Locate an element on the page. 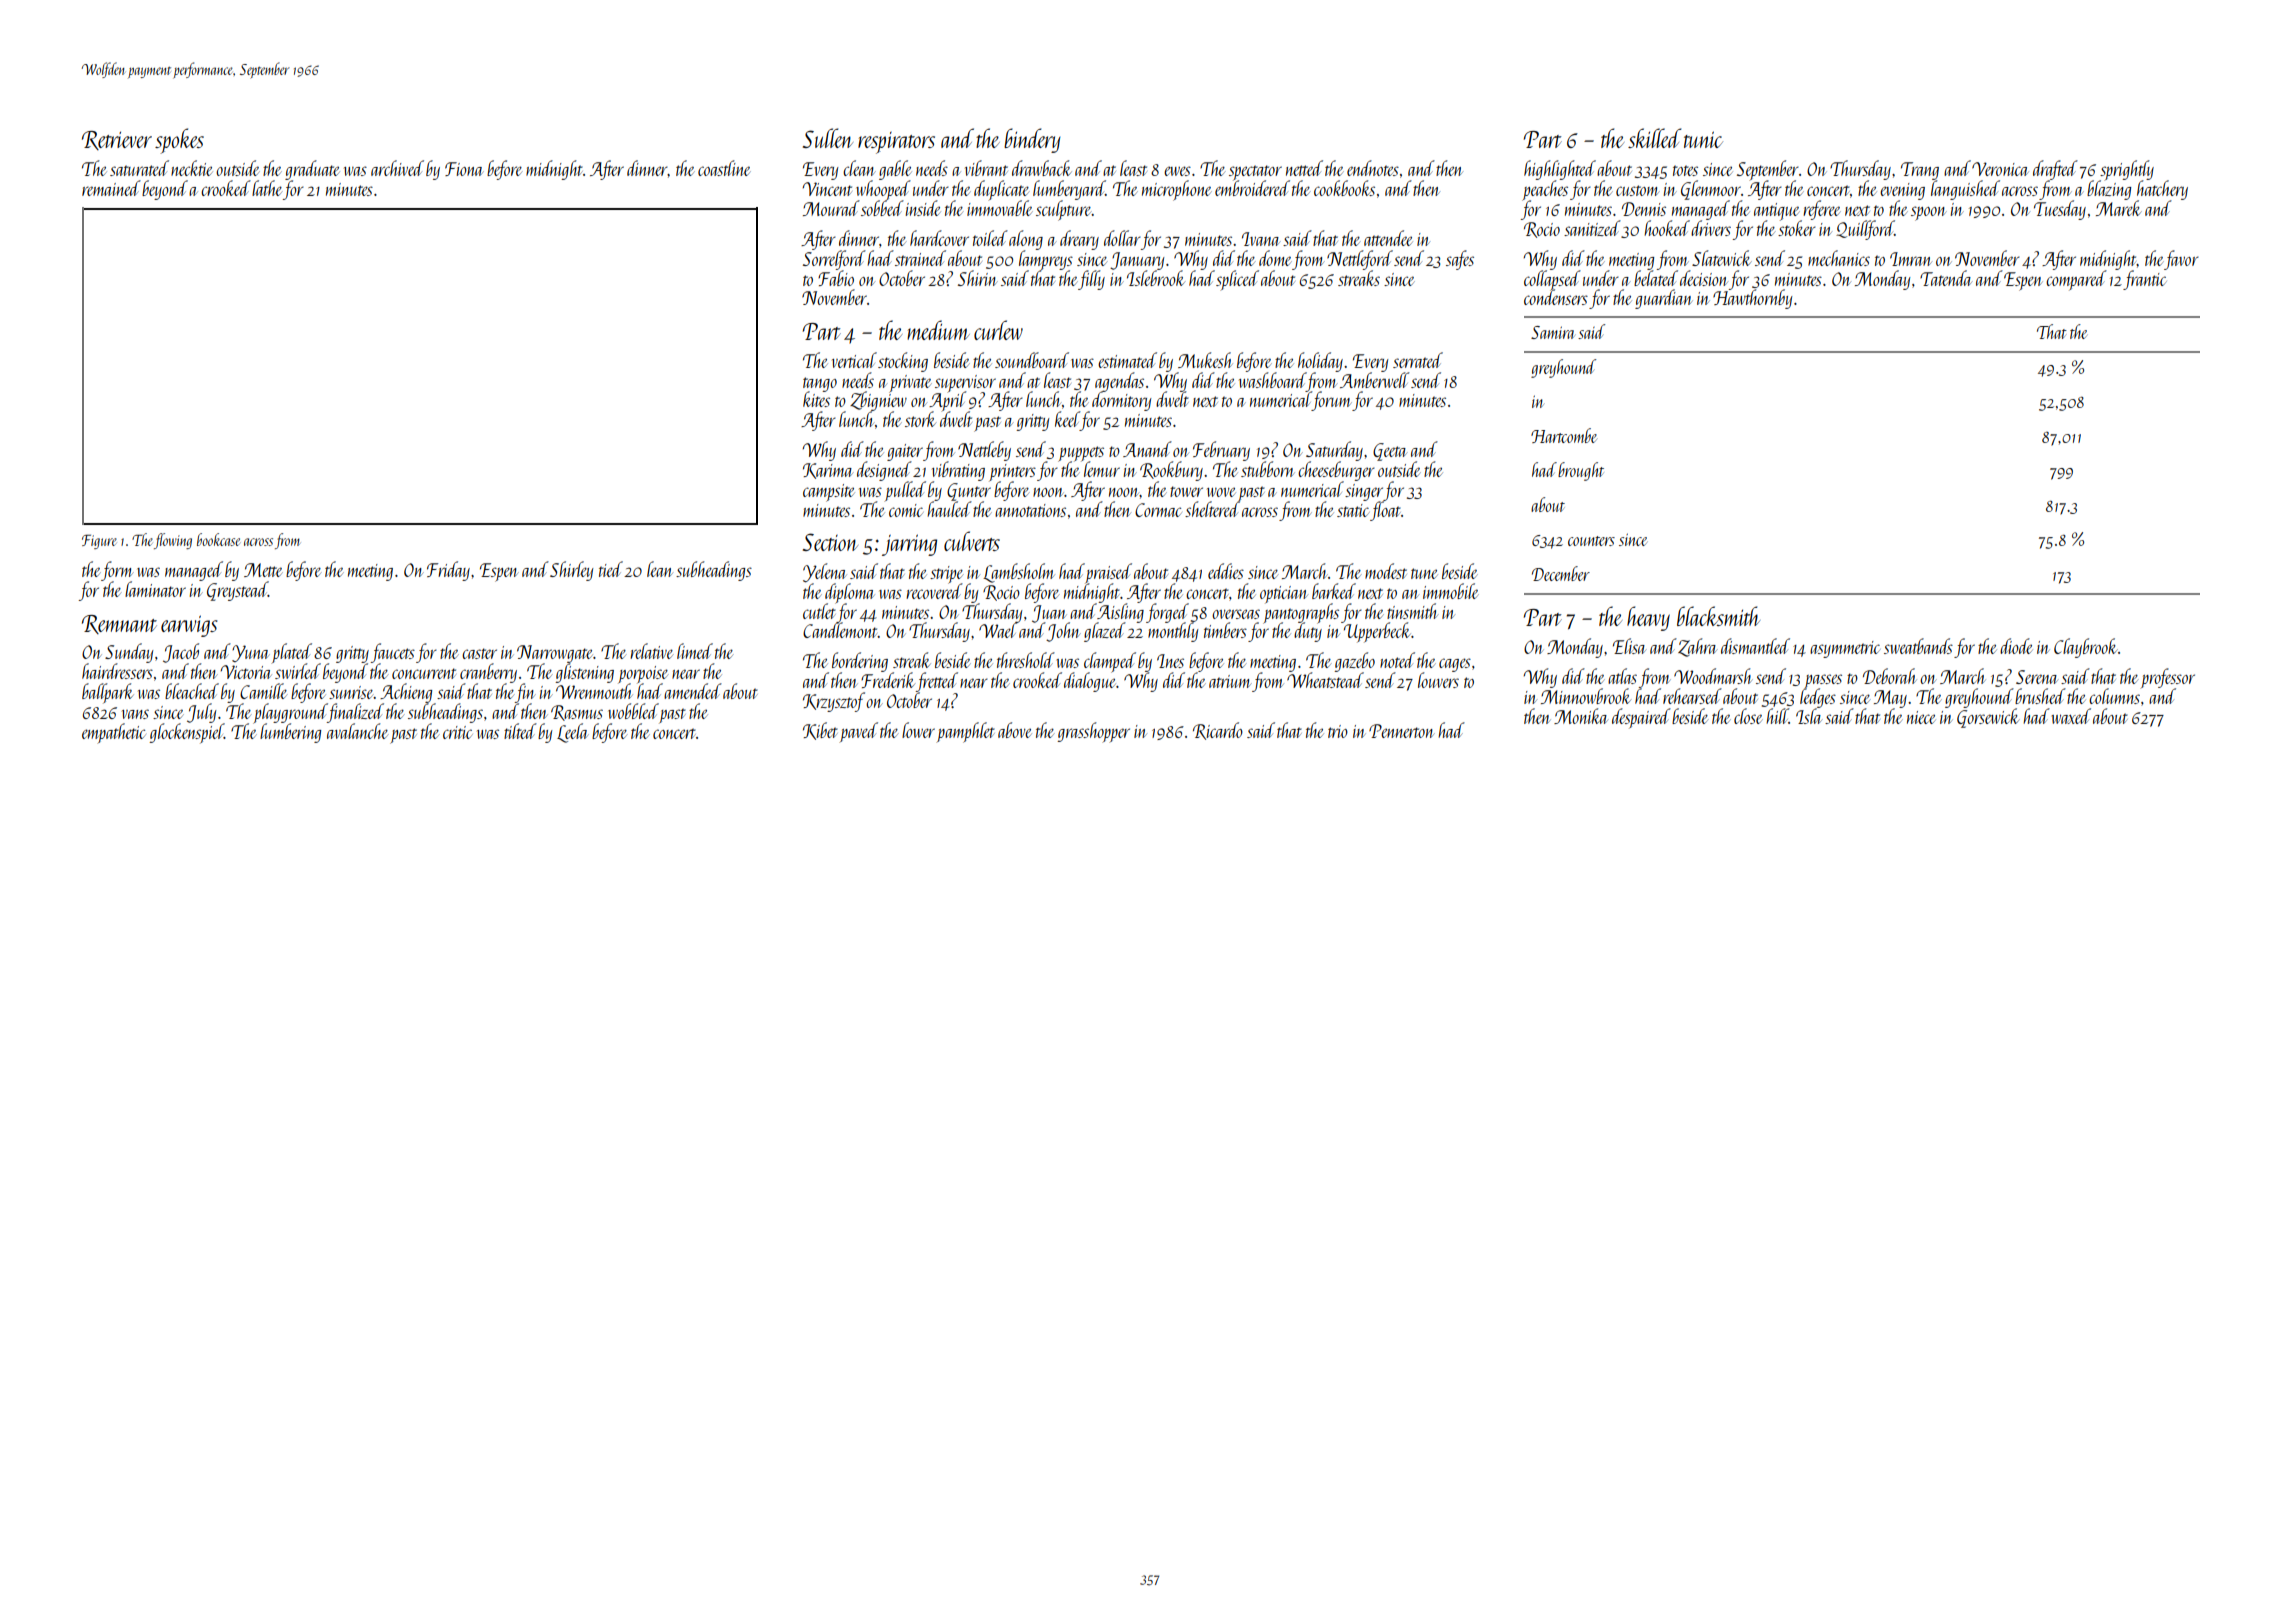 The image size is (2282, 1614). frantic is located at coordinates (2145, 280).
